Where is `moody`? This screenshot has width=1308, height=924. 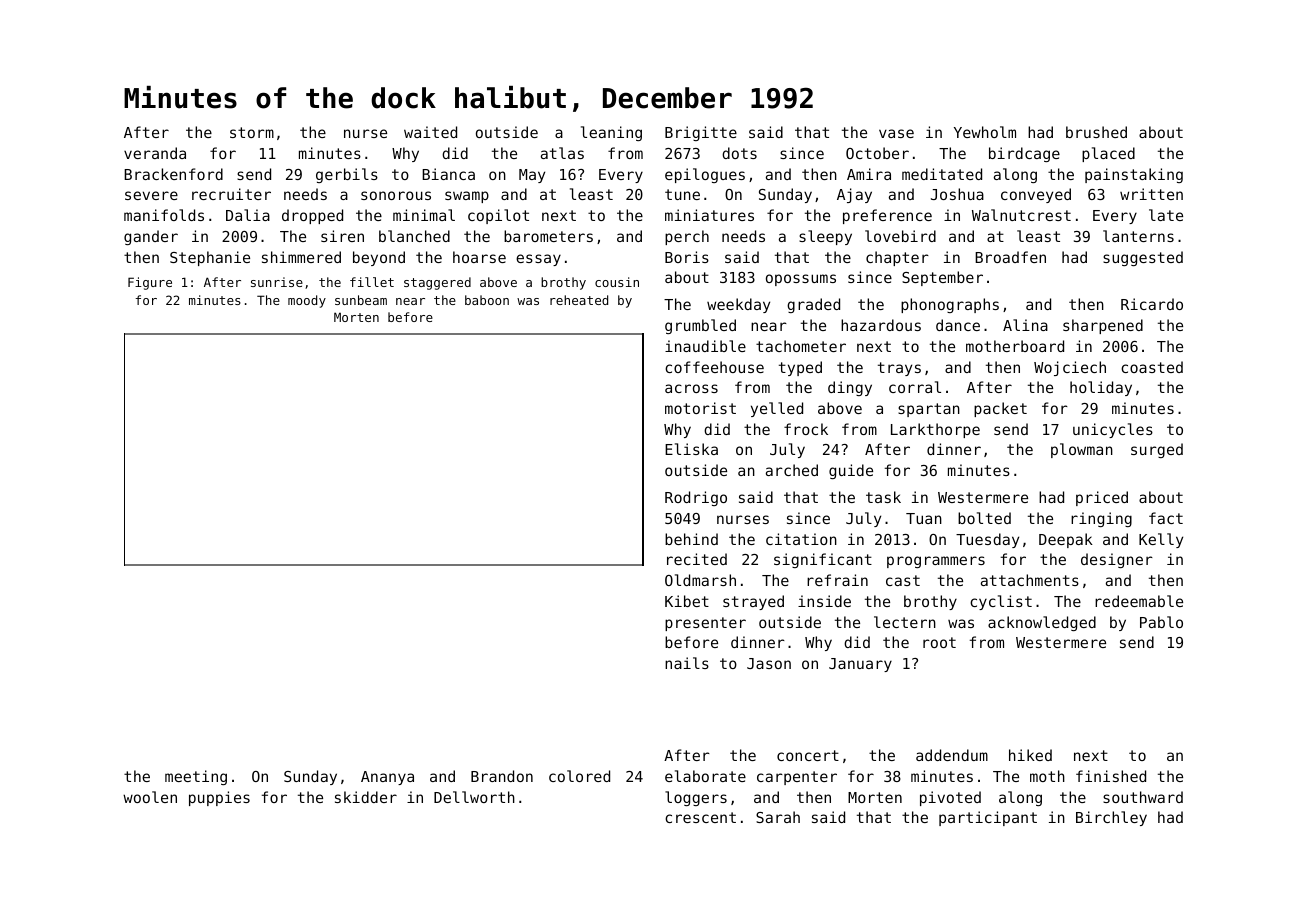 moody is located at coordinates (307, 301).
